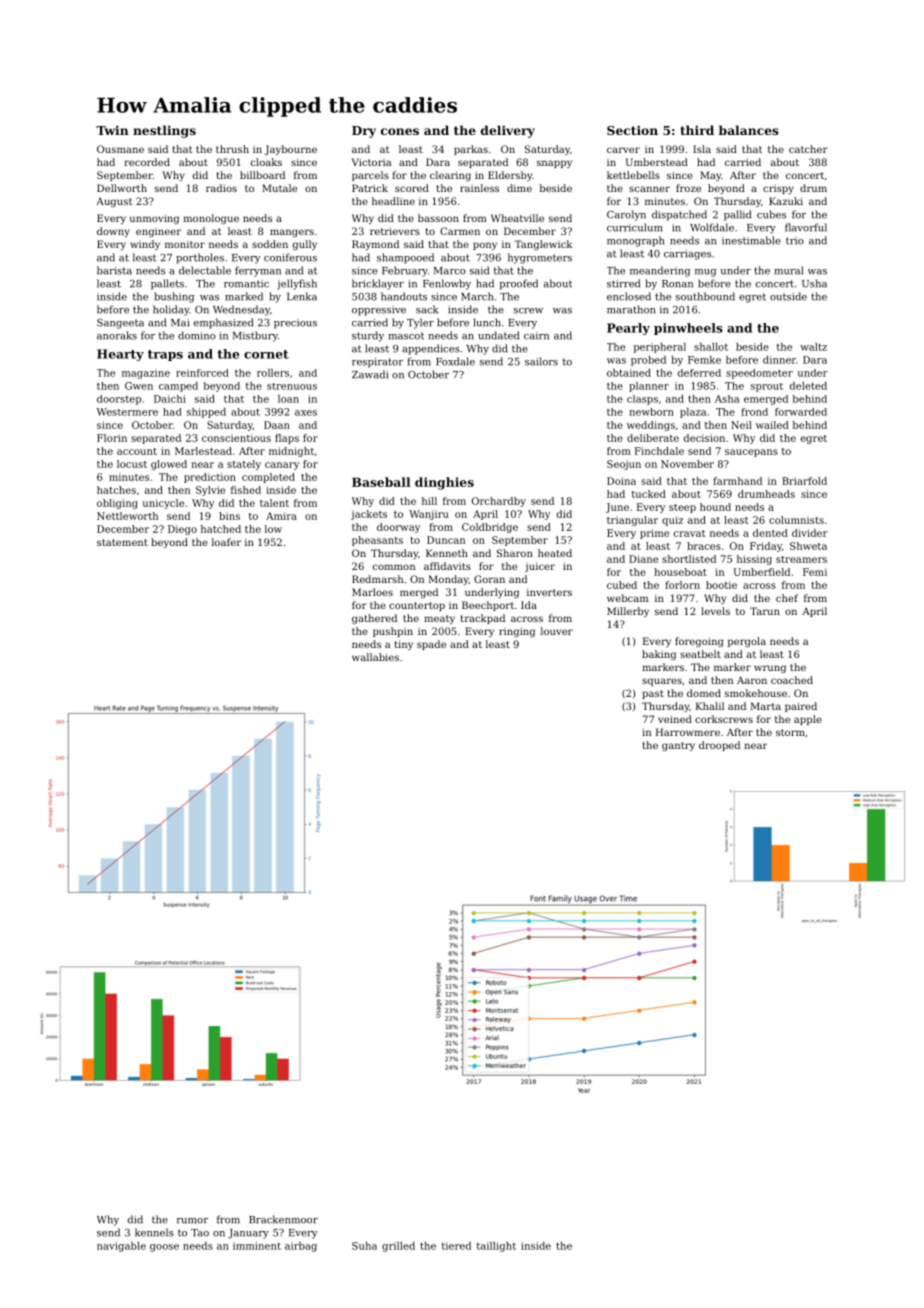 Image resolution: width=924 pixels, height=1308 pixels. What do you see at coordinates (678, 746) in the page?
I see `gantry` at bounding box center [678, 746].
